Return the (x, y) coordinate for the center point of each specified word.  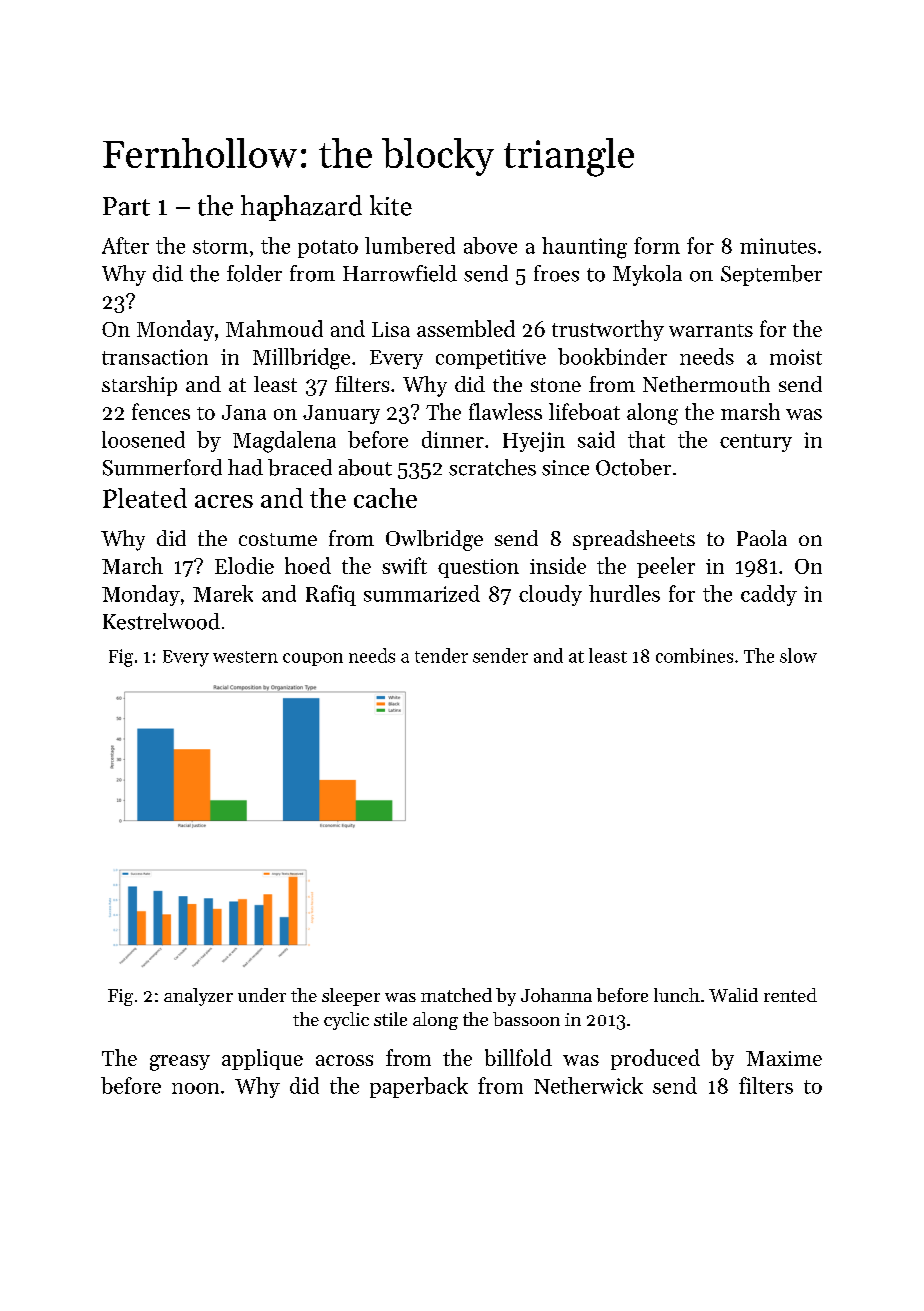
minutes (778, 246)
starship (139, 386)
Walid (733, 995)
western (245, 657)
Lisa (391, 329)
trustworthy (608, 330)
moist (796, 357)
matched (456, 995)
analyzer (198, 997)
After (125, 245)
